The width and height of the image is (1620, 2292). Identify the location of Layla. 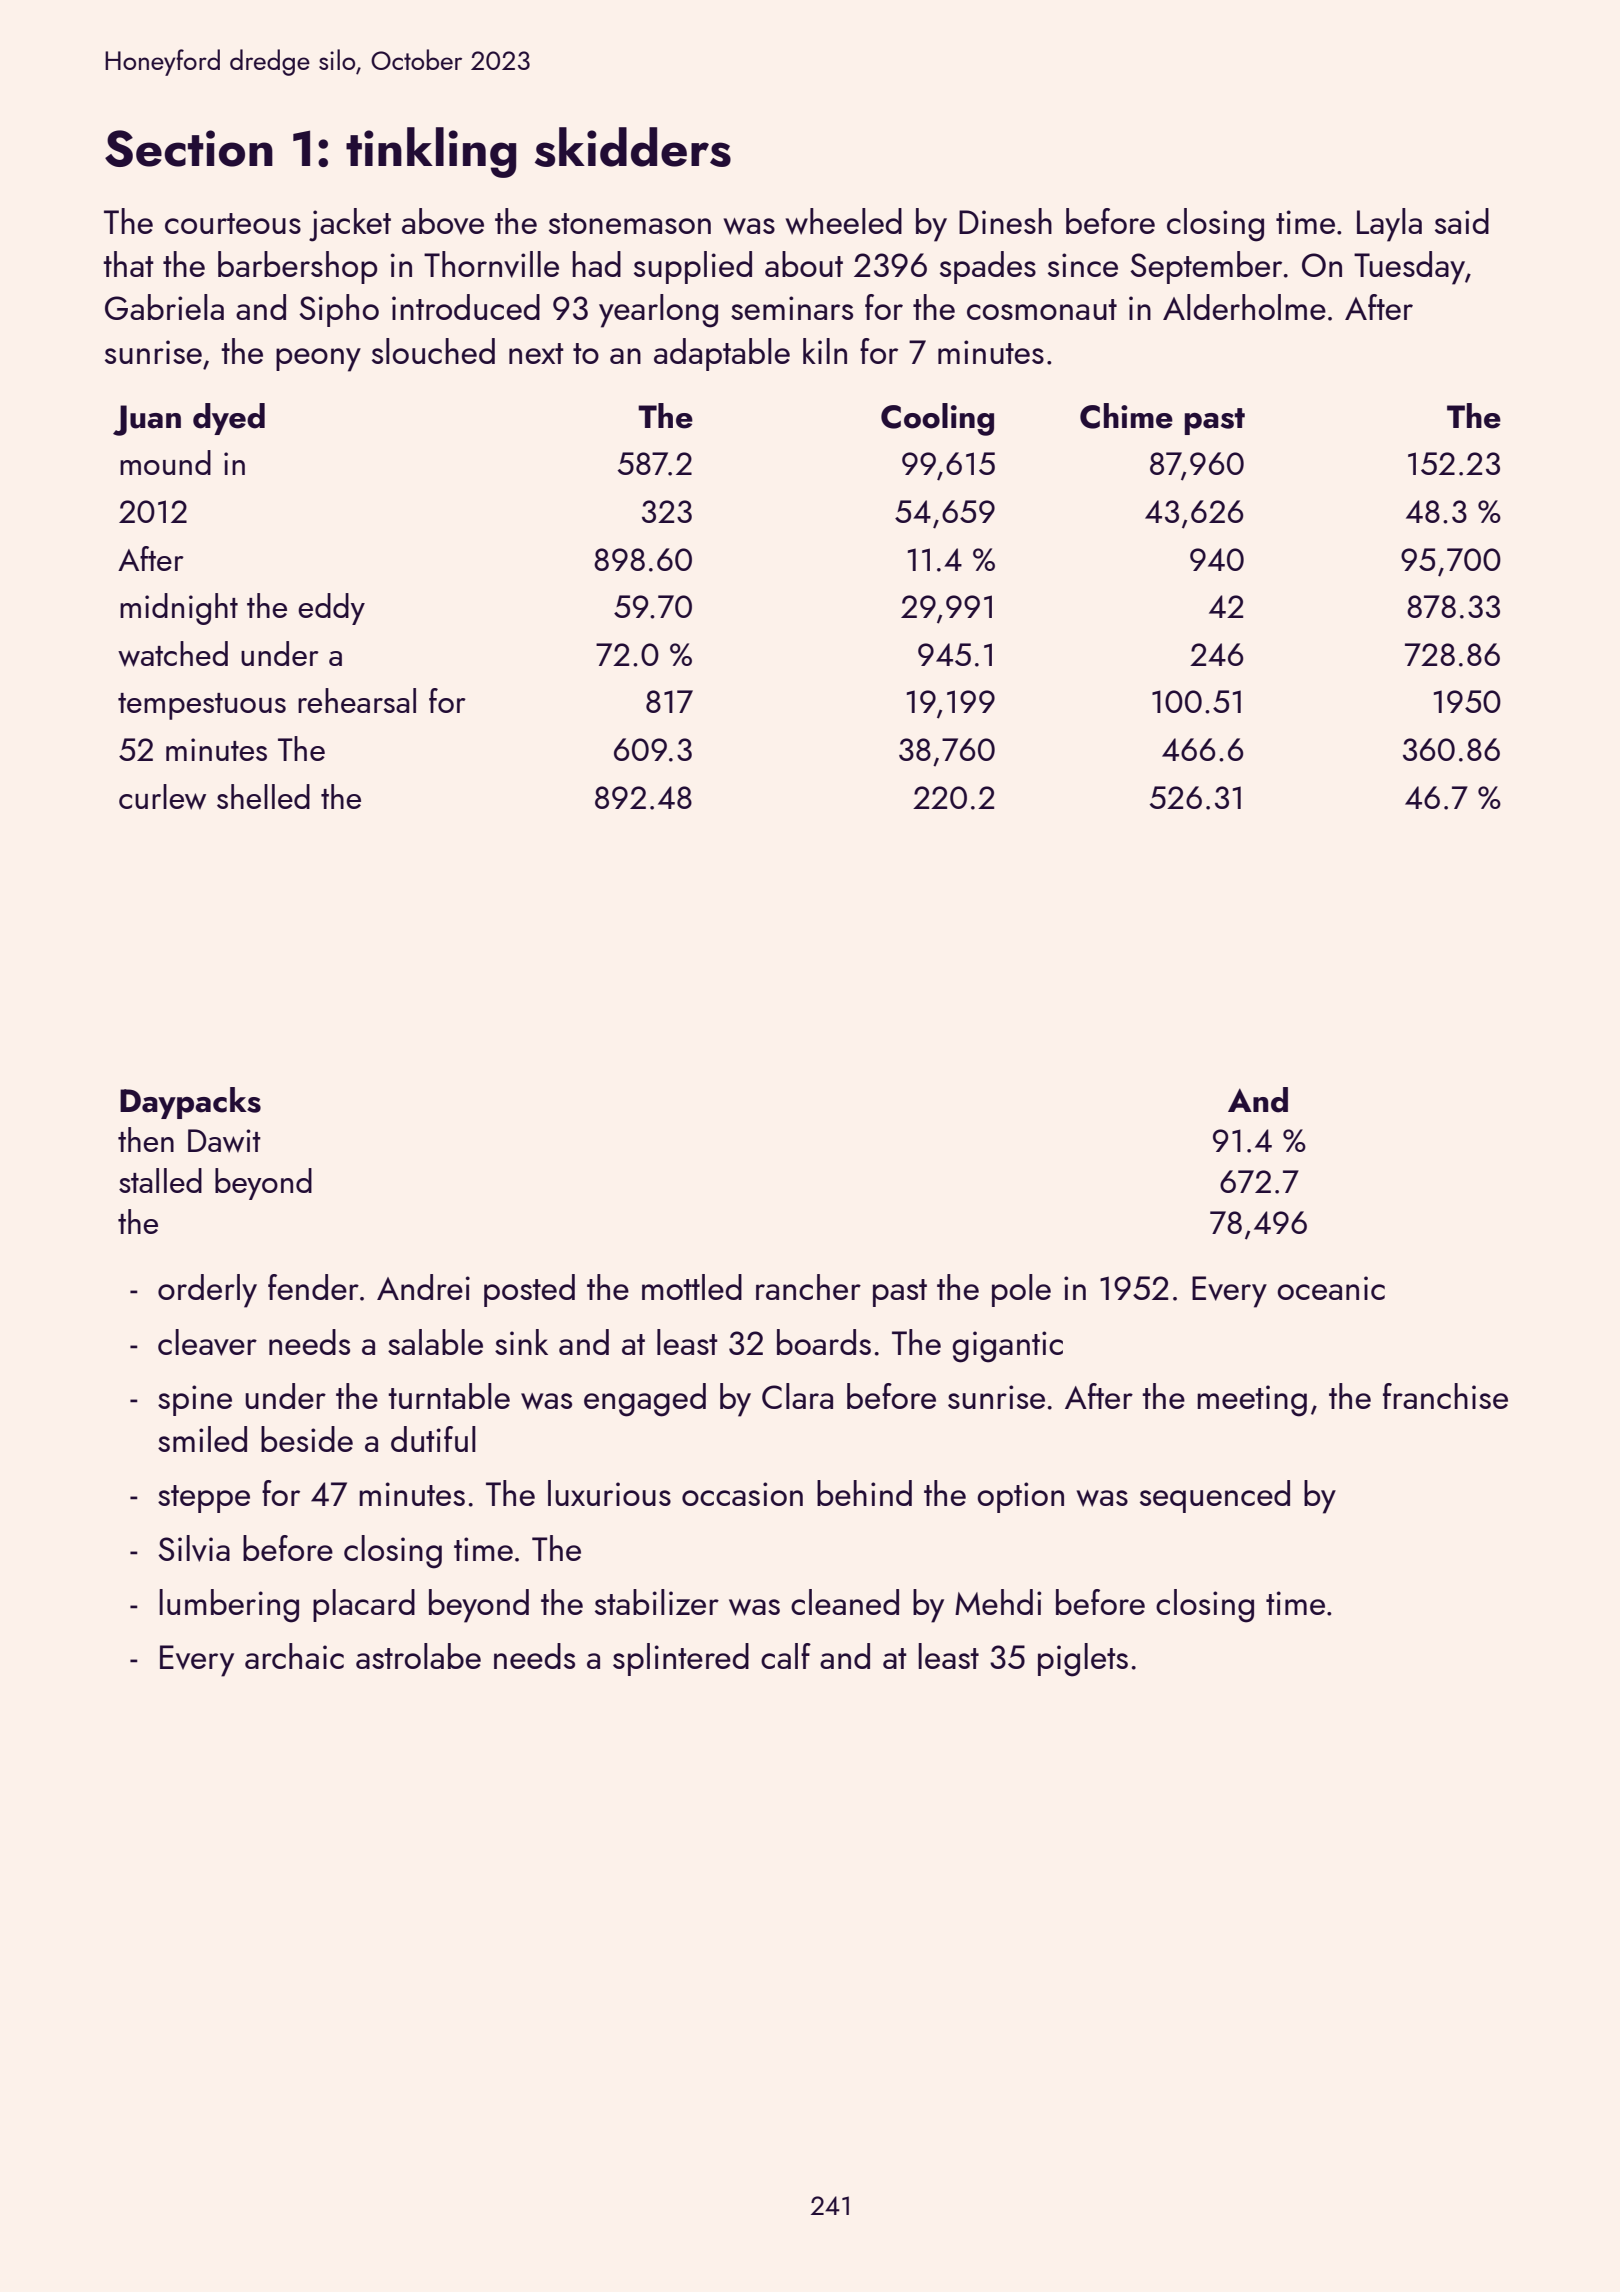
(1389, 225).
